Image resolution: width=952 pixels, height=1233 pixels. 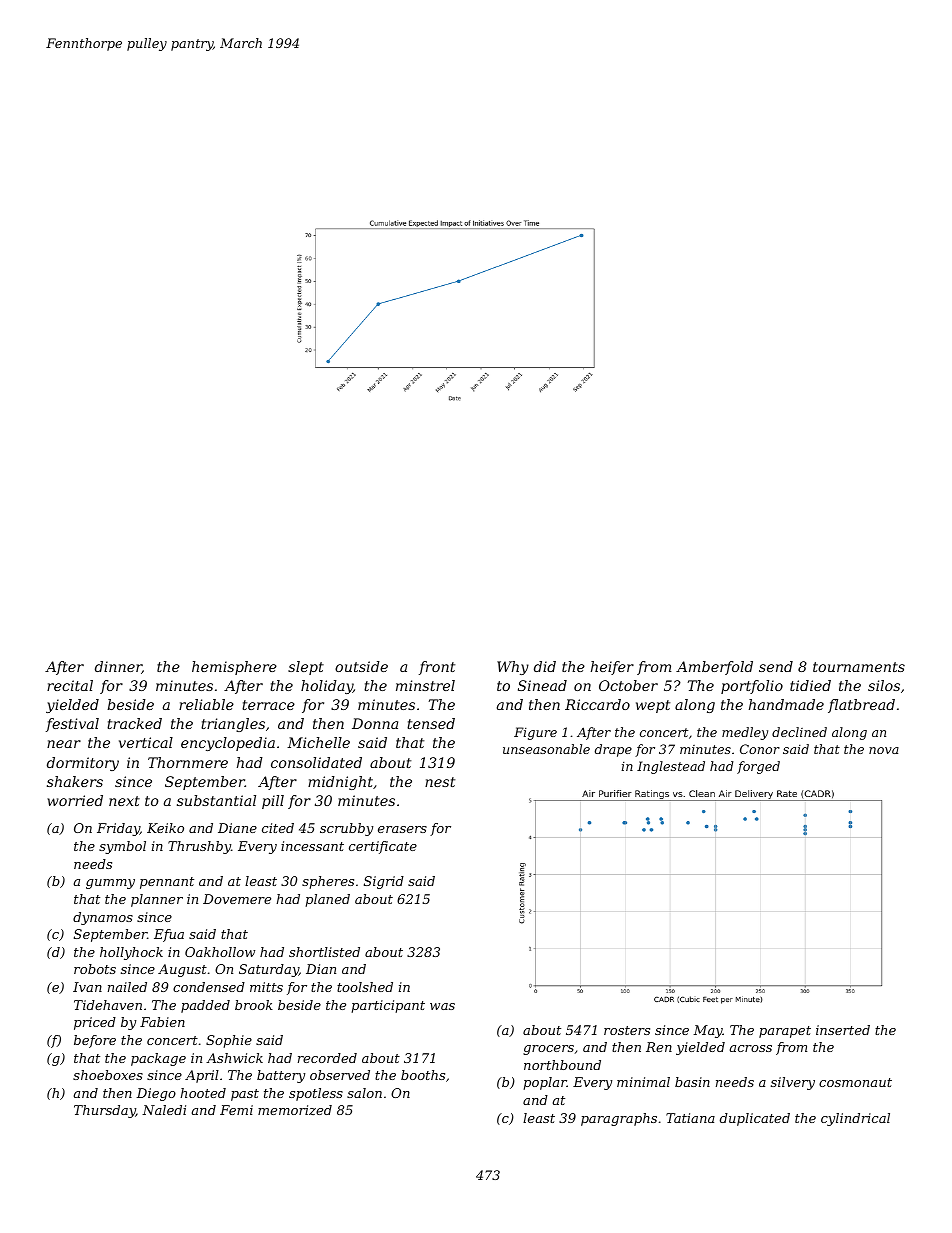 What do you see at coordinates (361, 666) in the screenshot?
I see `outside` at bounding box center [361, 666].
